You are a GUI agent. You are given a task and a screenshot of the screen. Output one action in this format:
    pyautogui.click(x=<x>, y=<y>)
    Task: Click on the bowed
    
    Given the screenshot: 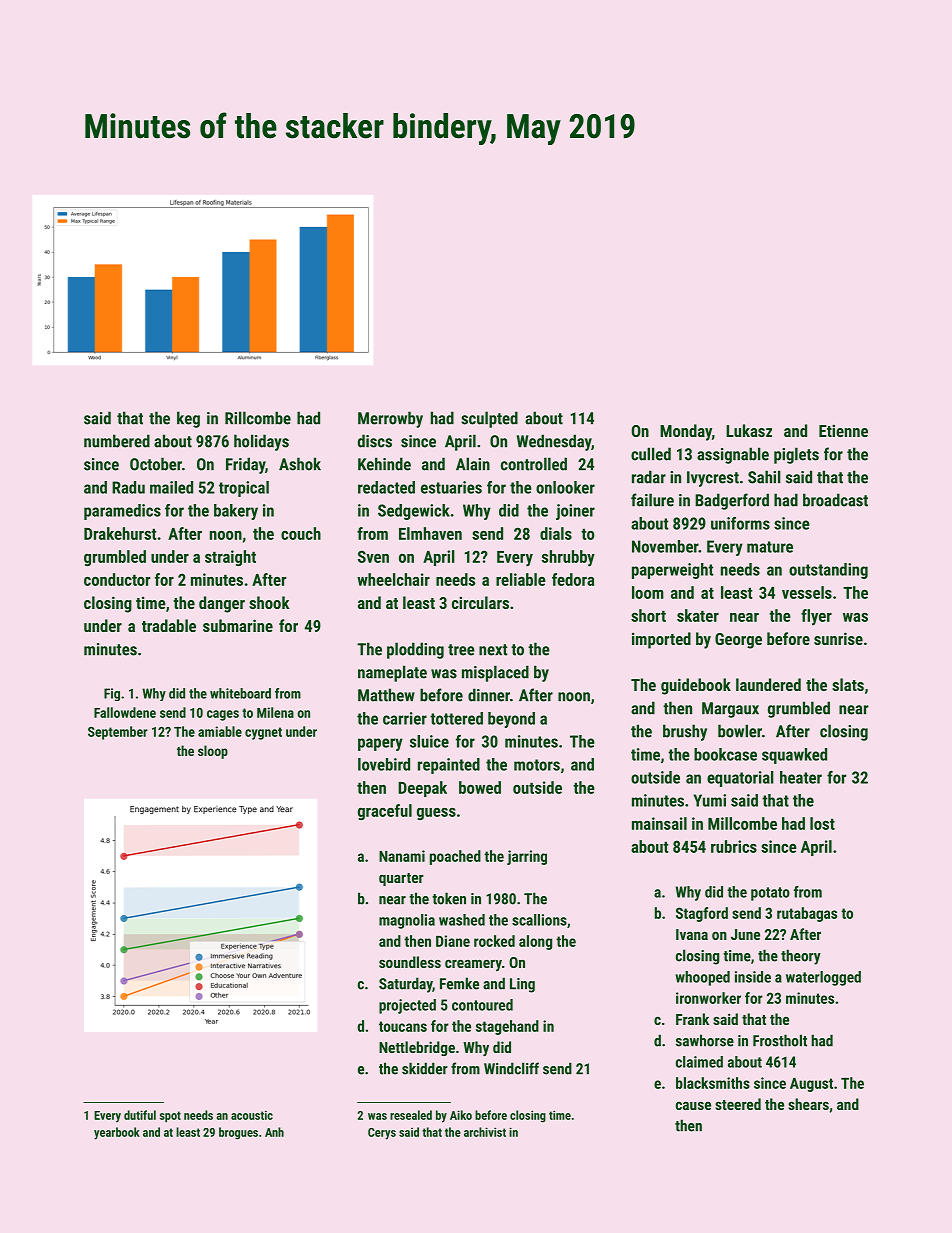 What is the action you would take?
    pyautogui.click(x=480, y=787)
